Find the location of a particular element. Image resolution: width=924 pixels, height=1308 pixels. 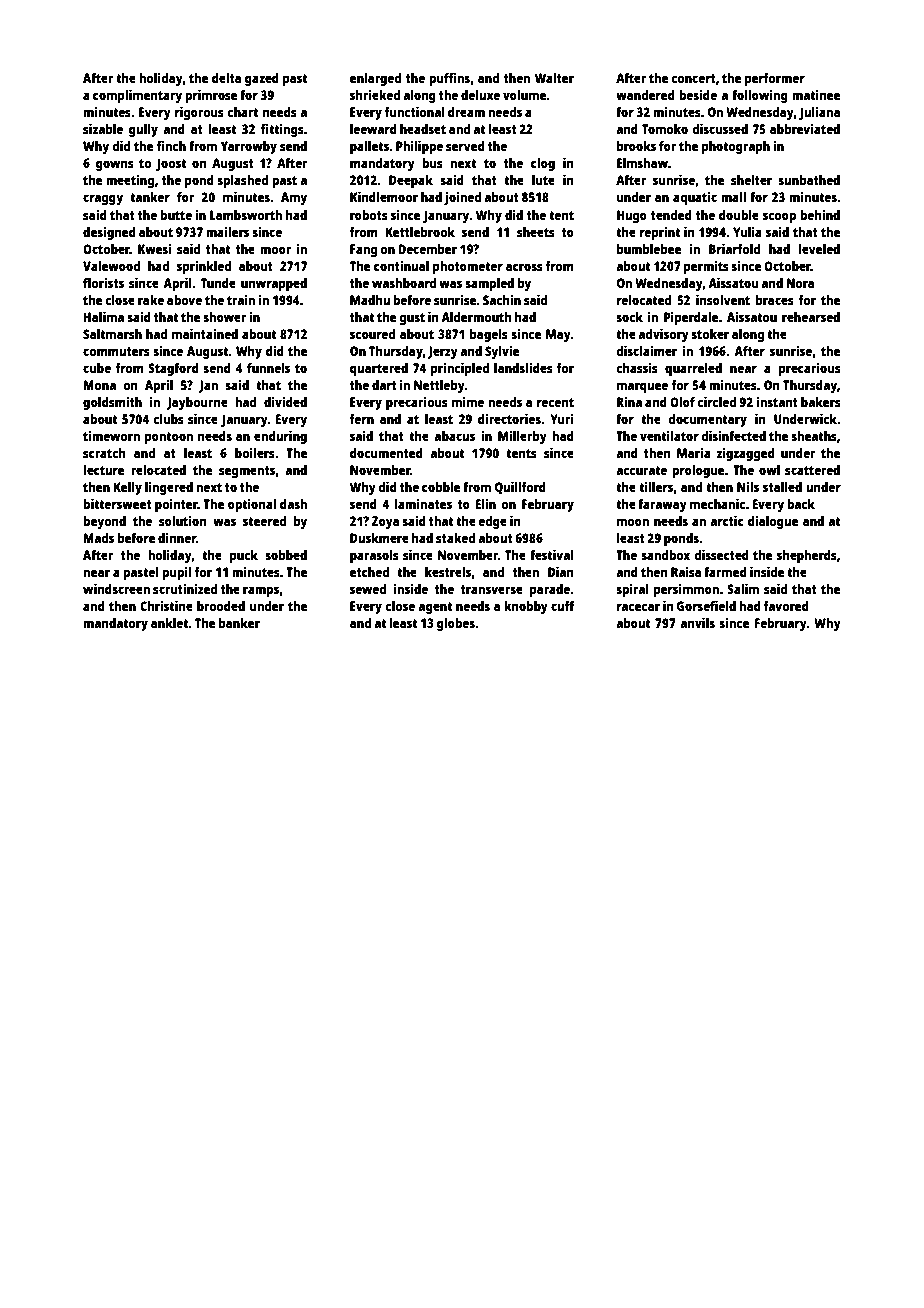

insolvent is located at coordinates (723, 299).
